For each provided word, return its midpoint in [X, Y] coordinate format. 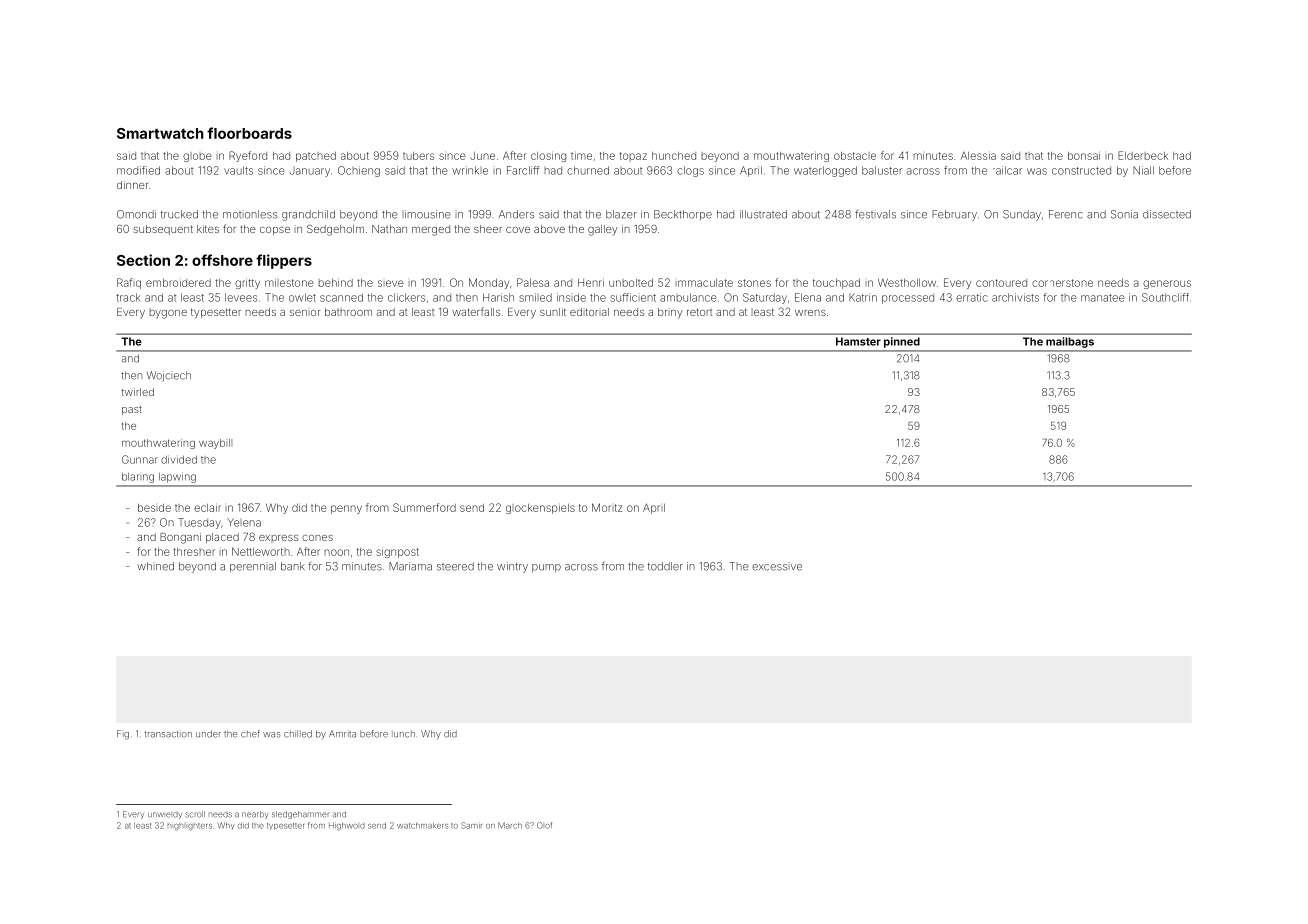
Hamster [858, 341]
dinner [132, 185]
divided [179, 460]
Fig [123, 735]
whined [155, 566]
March [510, 825]
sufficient [633, 297]
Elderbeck [1143, 155]
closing [548, 157]
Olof [544, 825]
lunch [403, 734]
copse [275, 231]
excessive [777, 566]
